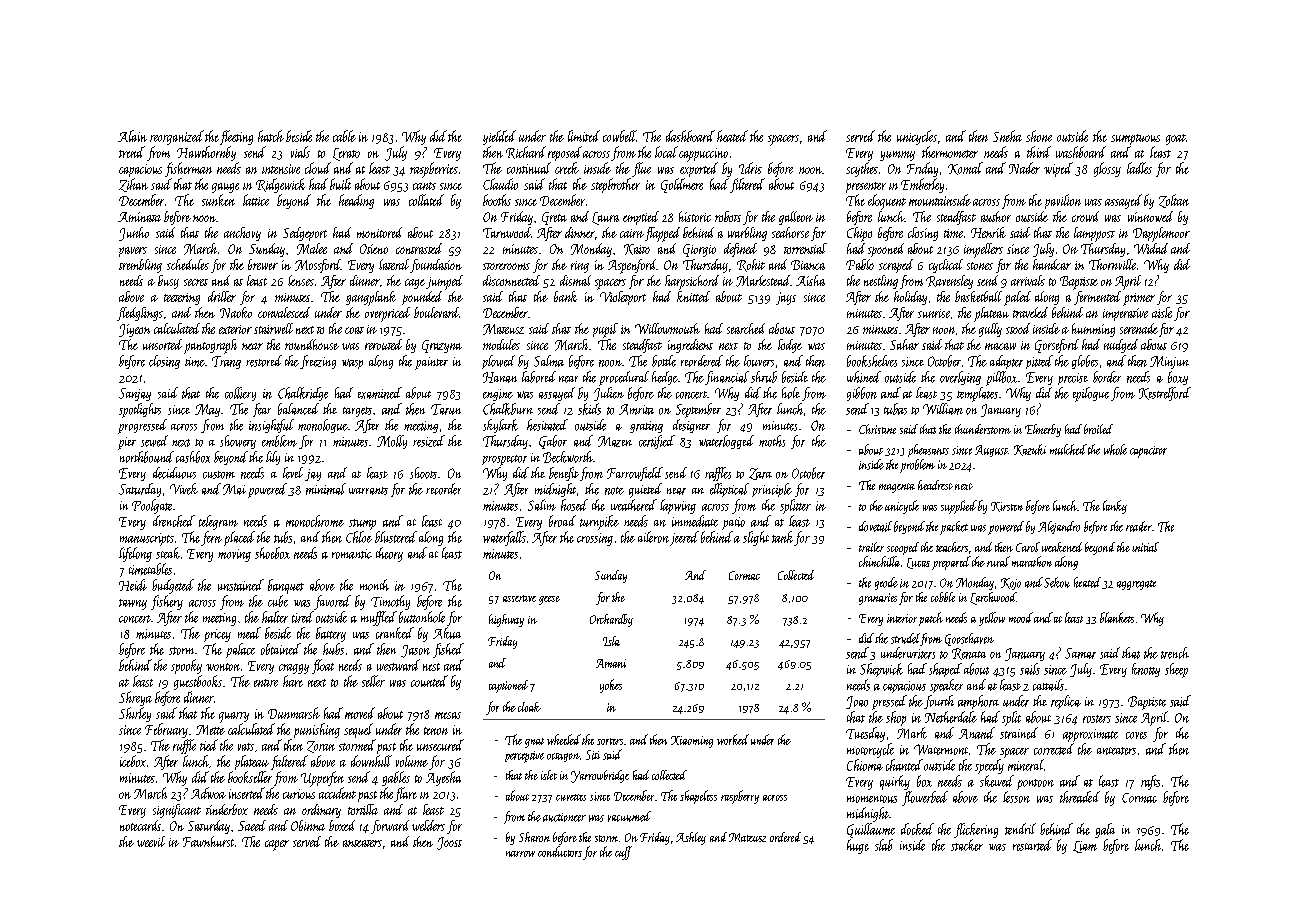 The image size is (1308, 924). I want to click on templates, so click(977, 394).
